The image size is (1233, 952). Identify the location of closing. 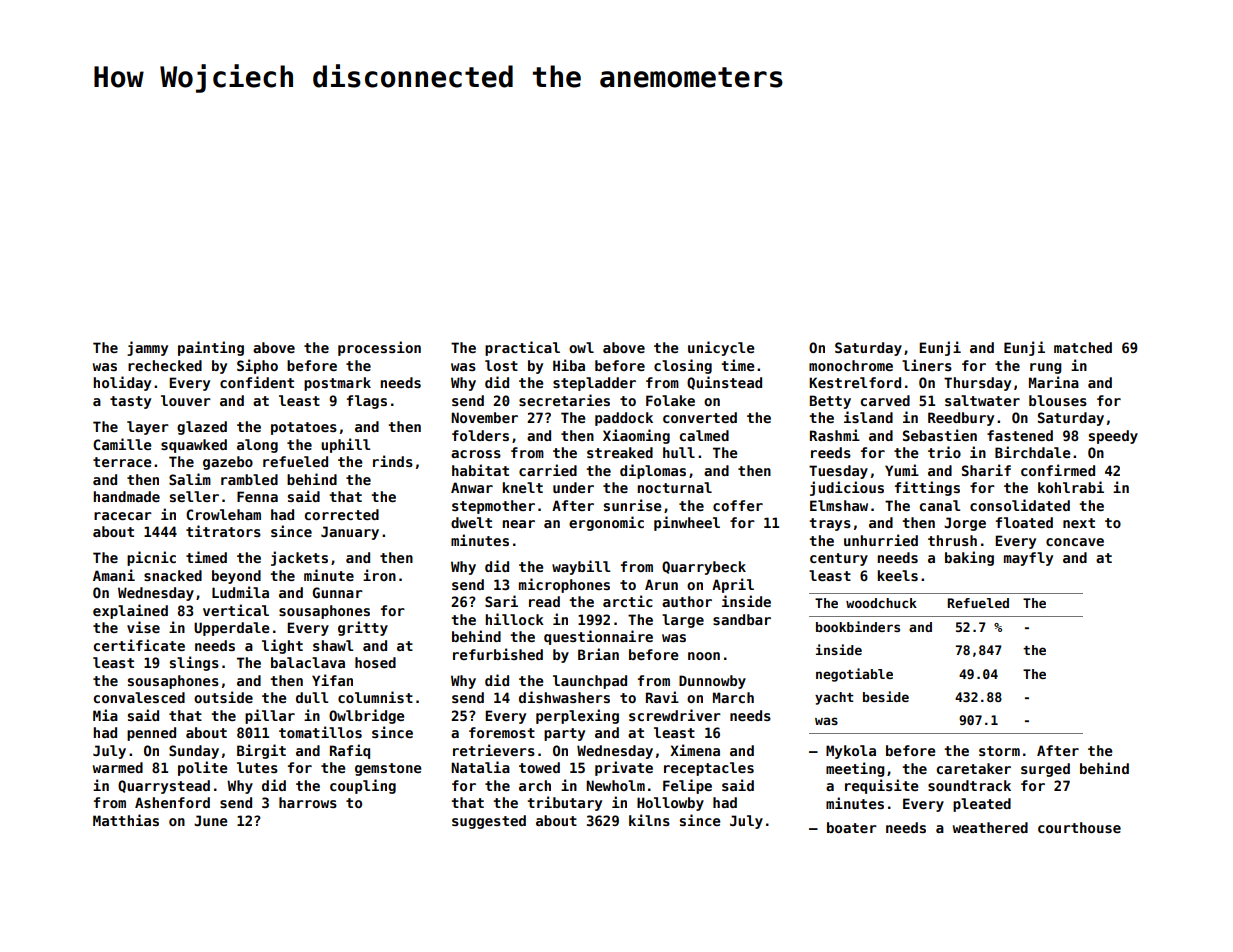
(683, 366).
